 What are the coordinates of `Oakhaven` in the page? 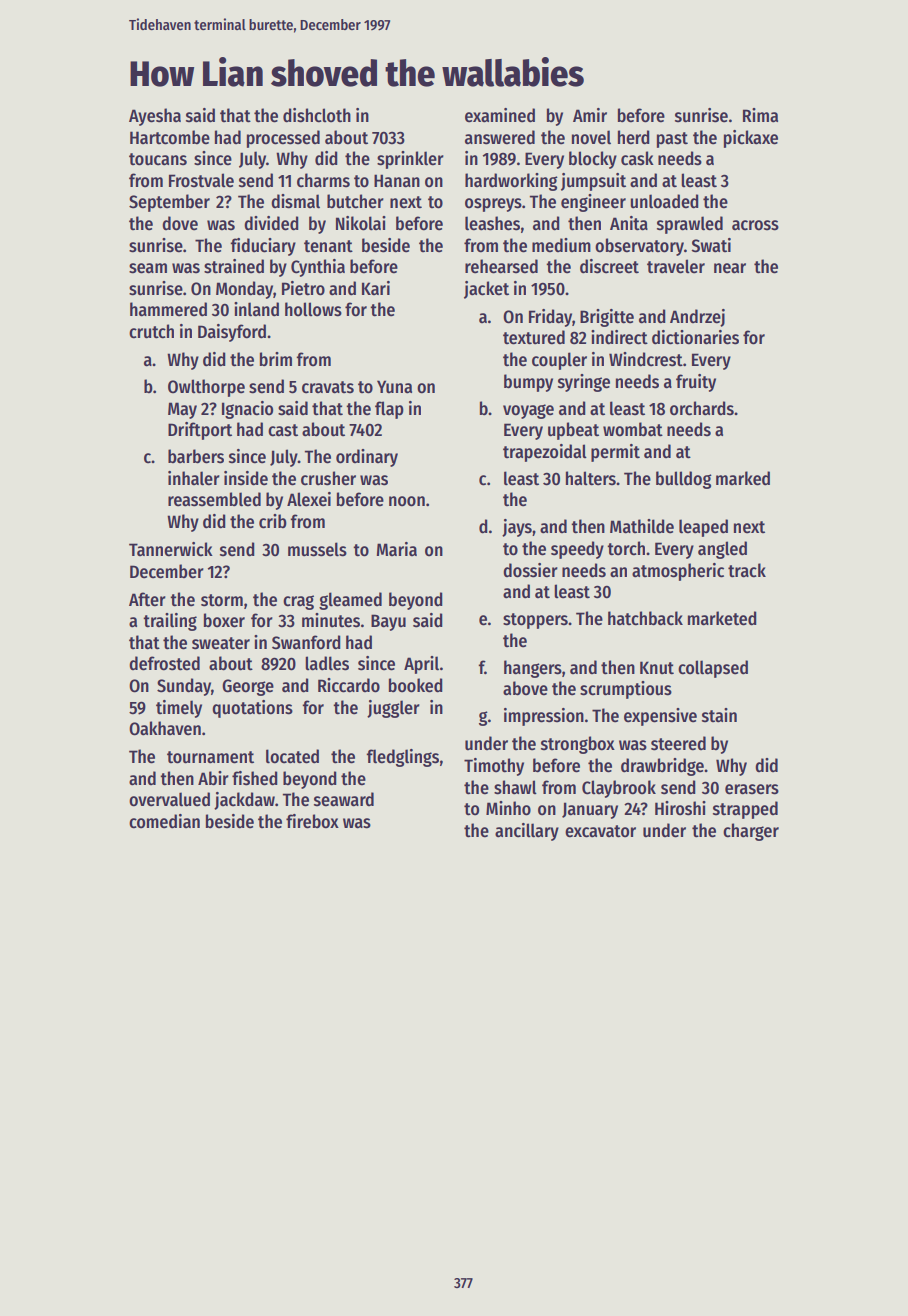 It's located at (165, 728).
